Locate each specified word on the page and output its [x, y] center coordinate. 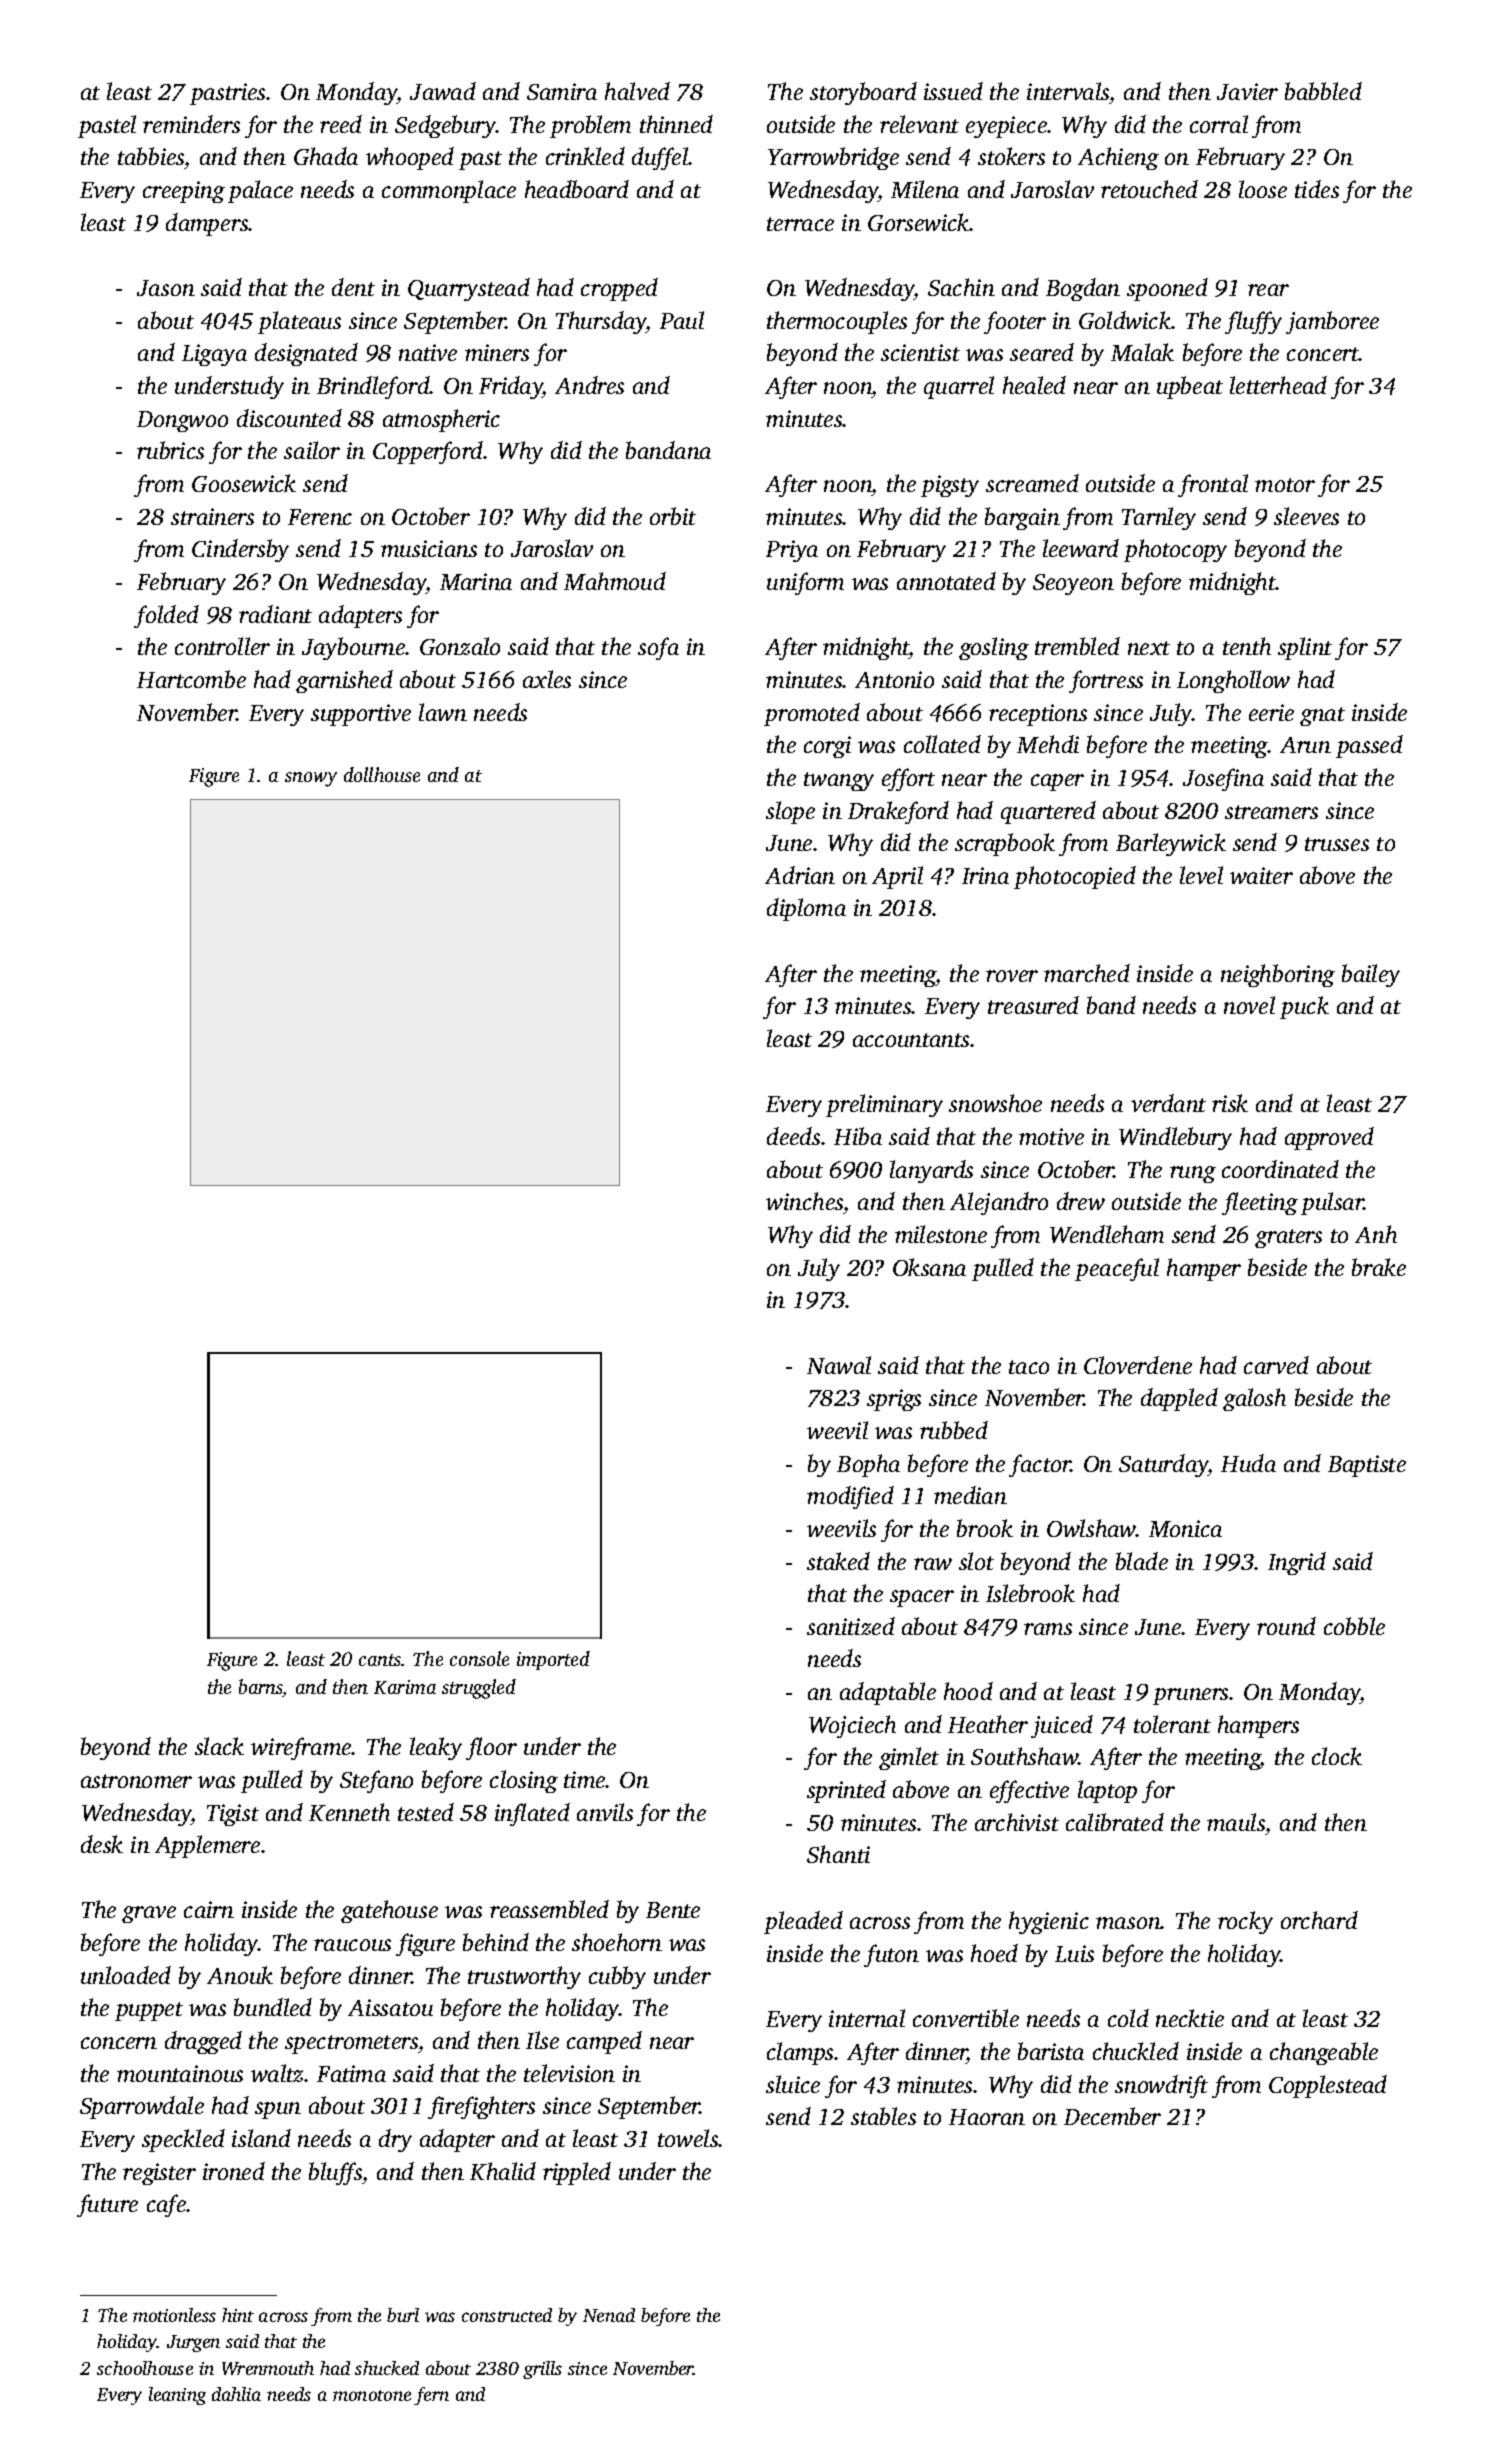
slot [976, 1561]
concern [119, 2043]
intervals [1068, 91]
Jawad [443, 91]
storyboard [863, 93]
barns [261, 1688]
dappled [1179, 1399]
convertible [966, 2018]
